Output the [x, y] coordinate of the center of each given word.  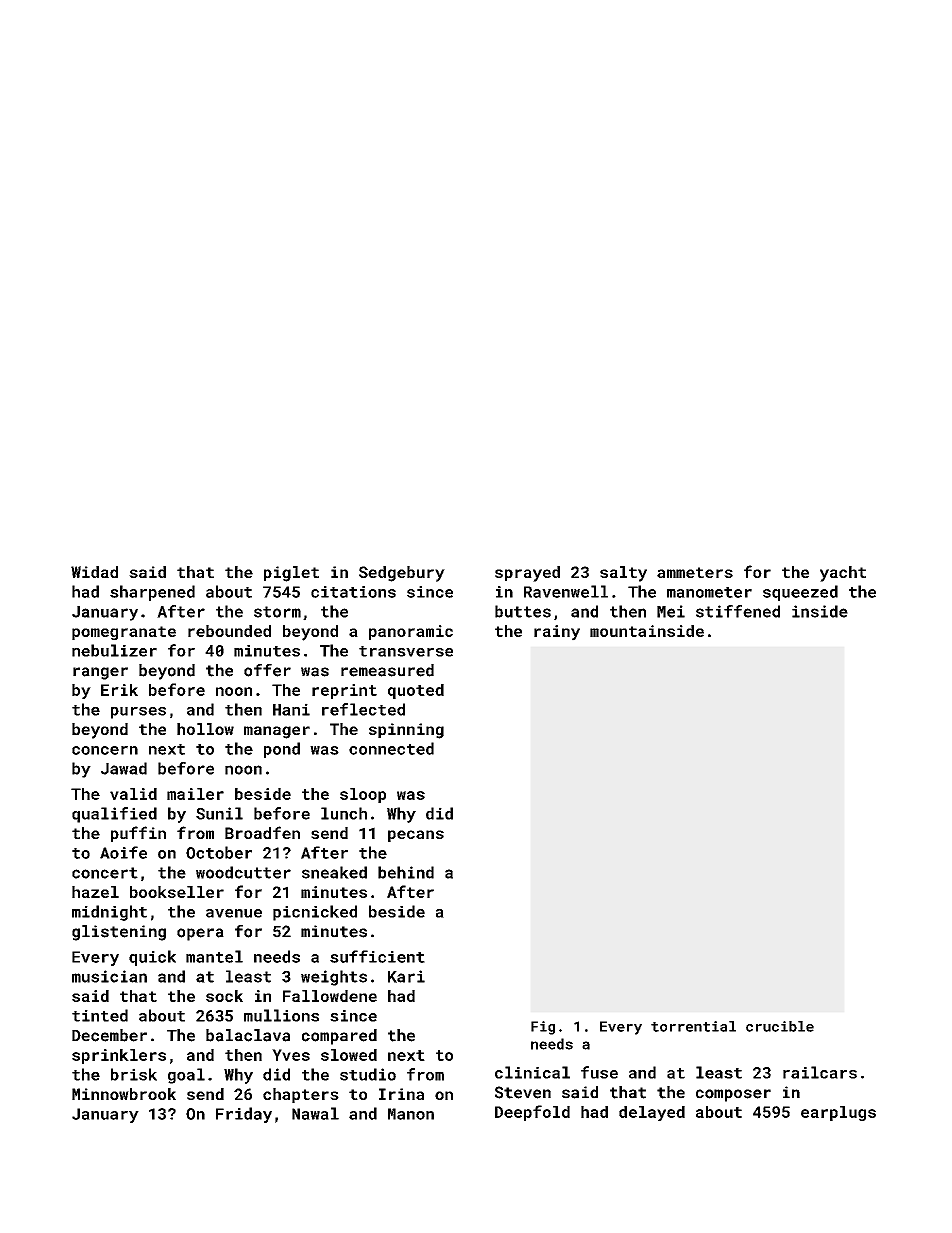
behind [406, 872]
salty [623, 574]
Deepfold [532, 1113]
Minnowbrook [124, 1094]
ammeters [695, 572]
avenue [234, 913]
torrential [693, 1026]
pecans [416, 836]
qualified [114, 815]
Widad [94, 572]
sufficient [377, 956]
